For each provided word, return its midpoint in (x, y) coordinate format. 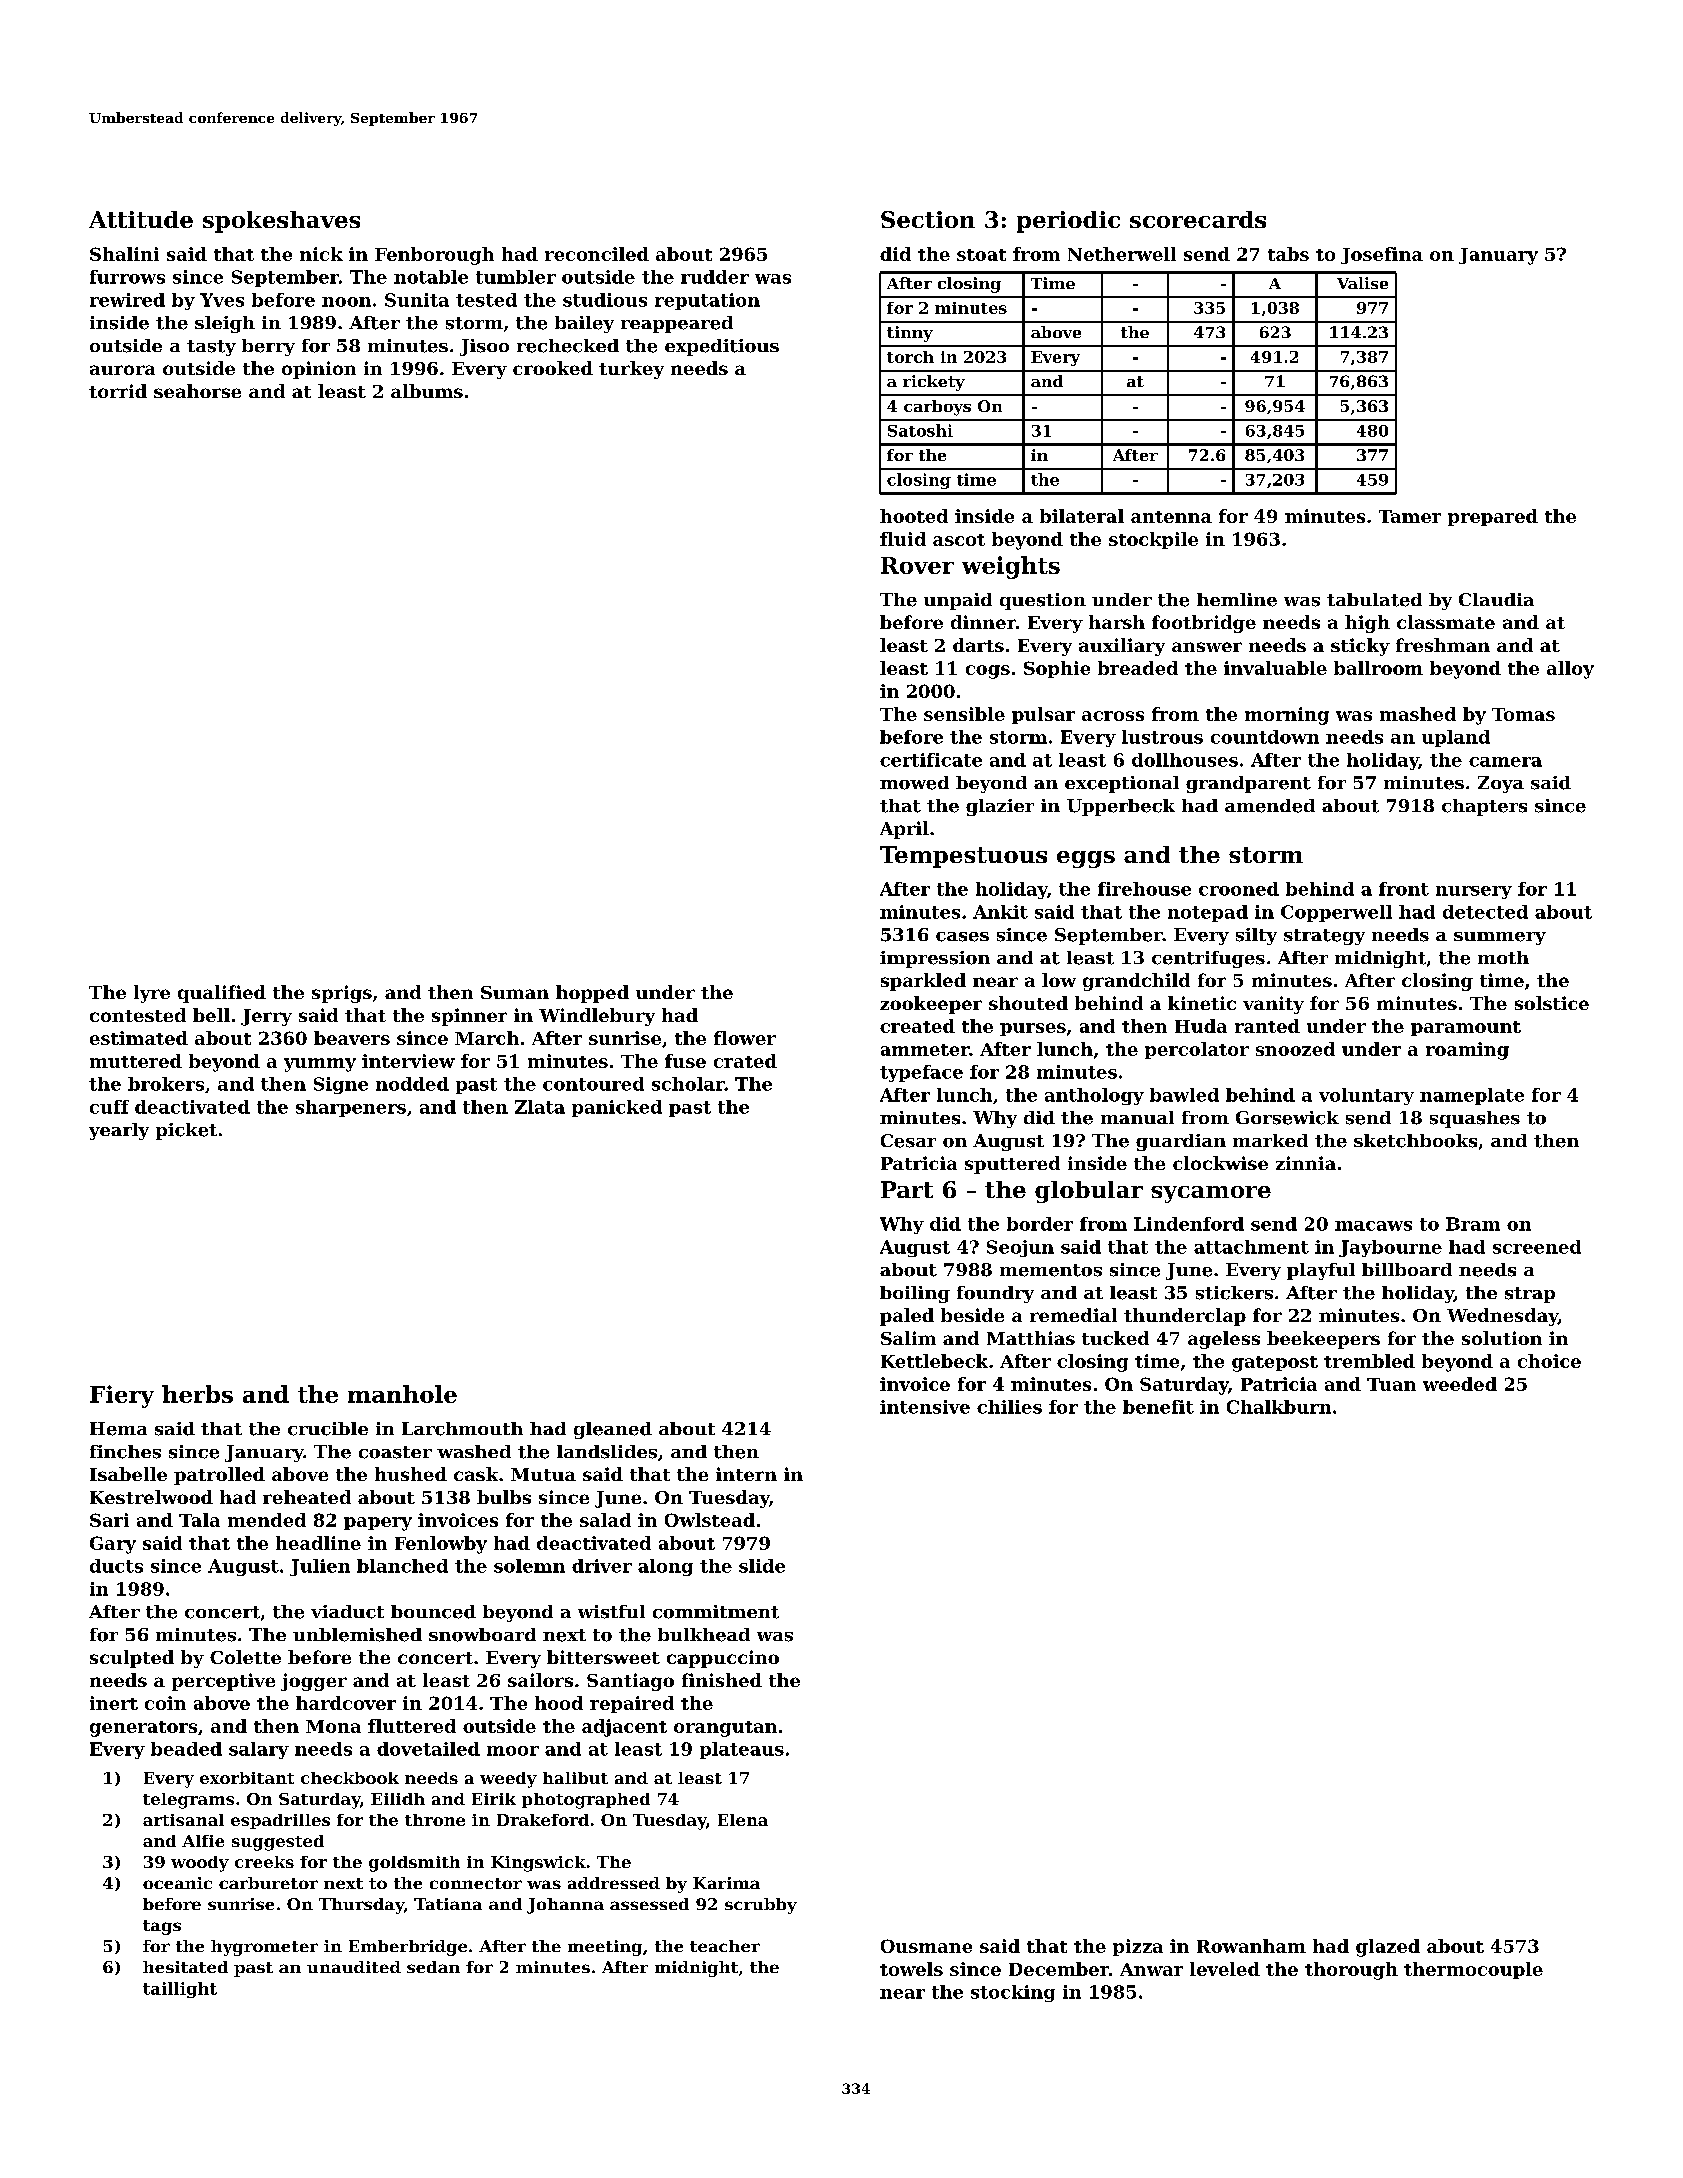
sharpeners (351, 1108)
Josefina (1382, 255)
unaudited (354, 1967)
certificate (931, 760)
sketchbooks (1415, 1141)
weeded (1460, 1384)
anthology (1094, 1096)
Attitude (141, 219)
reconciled (597, 254)
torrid (118, 391)
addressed (614, 1883)
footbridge (1204, 624)
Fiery (122, 1396)
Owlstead (710, 1520)
